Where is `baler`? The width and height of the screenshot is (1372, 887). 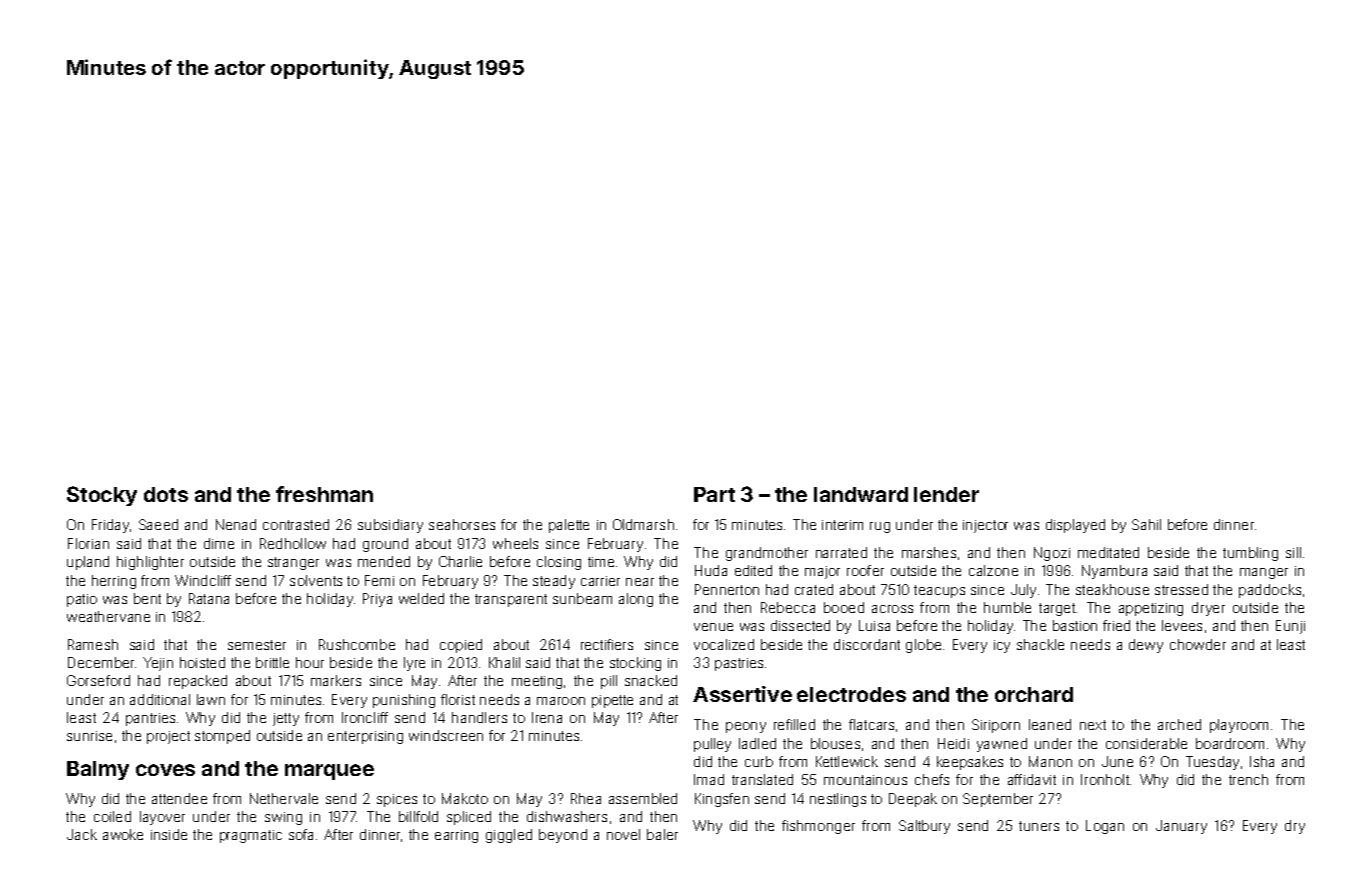 baler is located at coordinates (662, 834).
